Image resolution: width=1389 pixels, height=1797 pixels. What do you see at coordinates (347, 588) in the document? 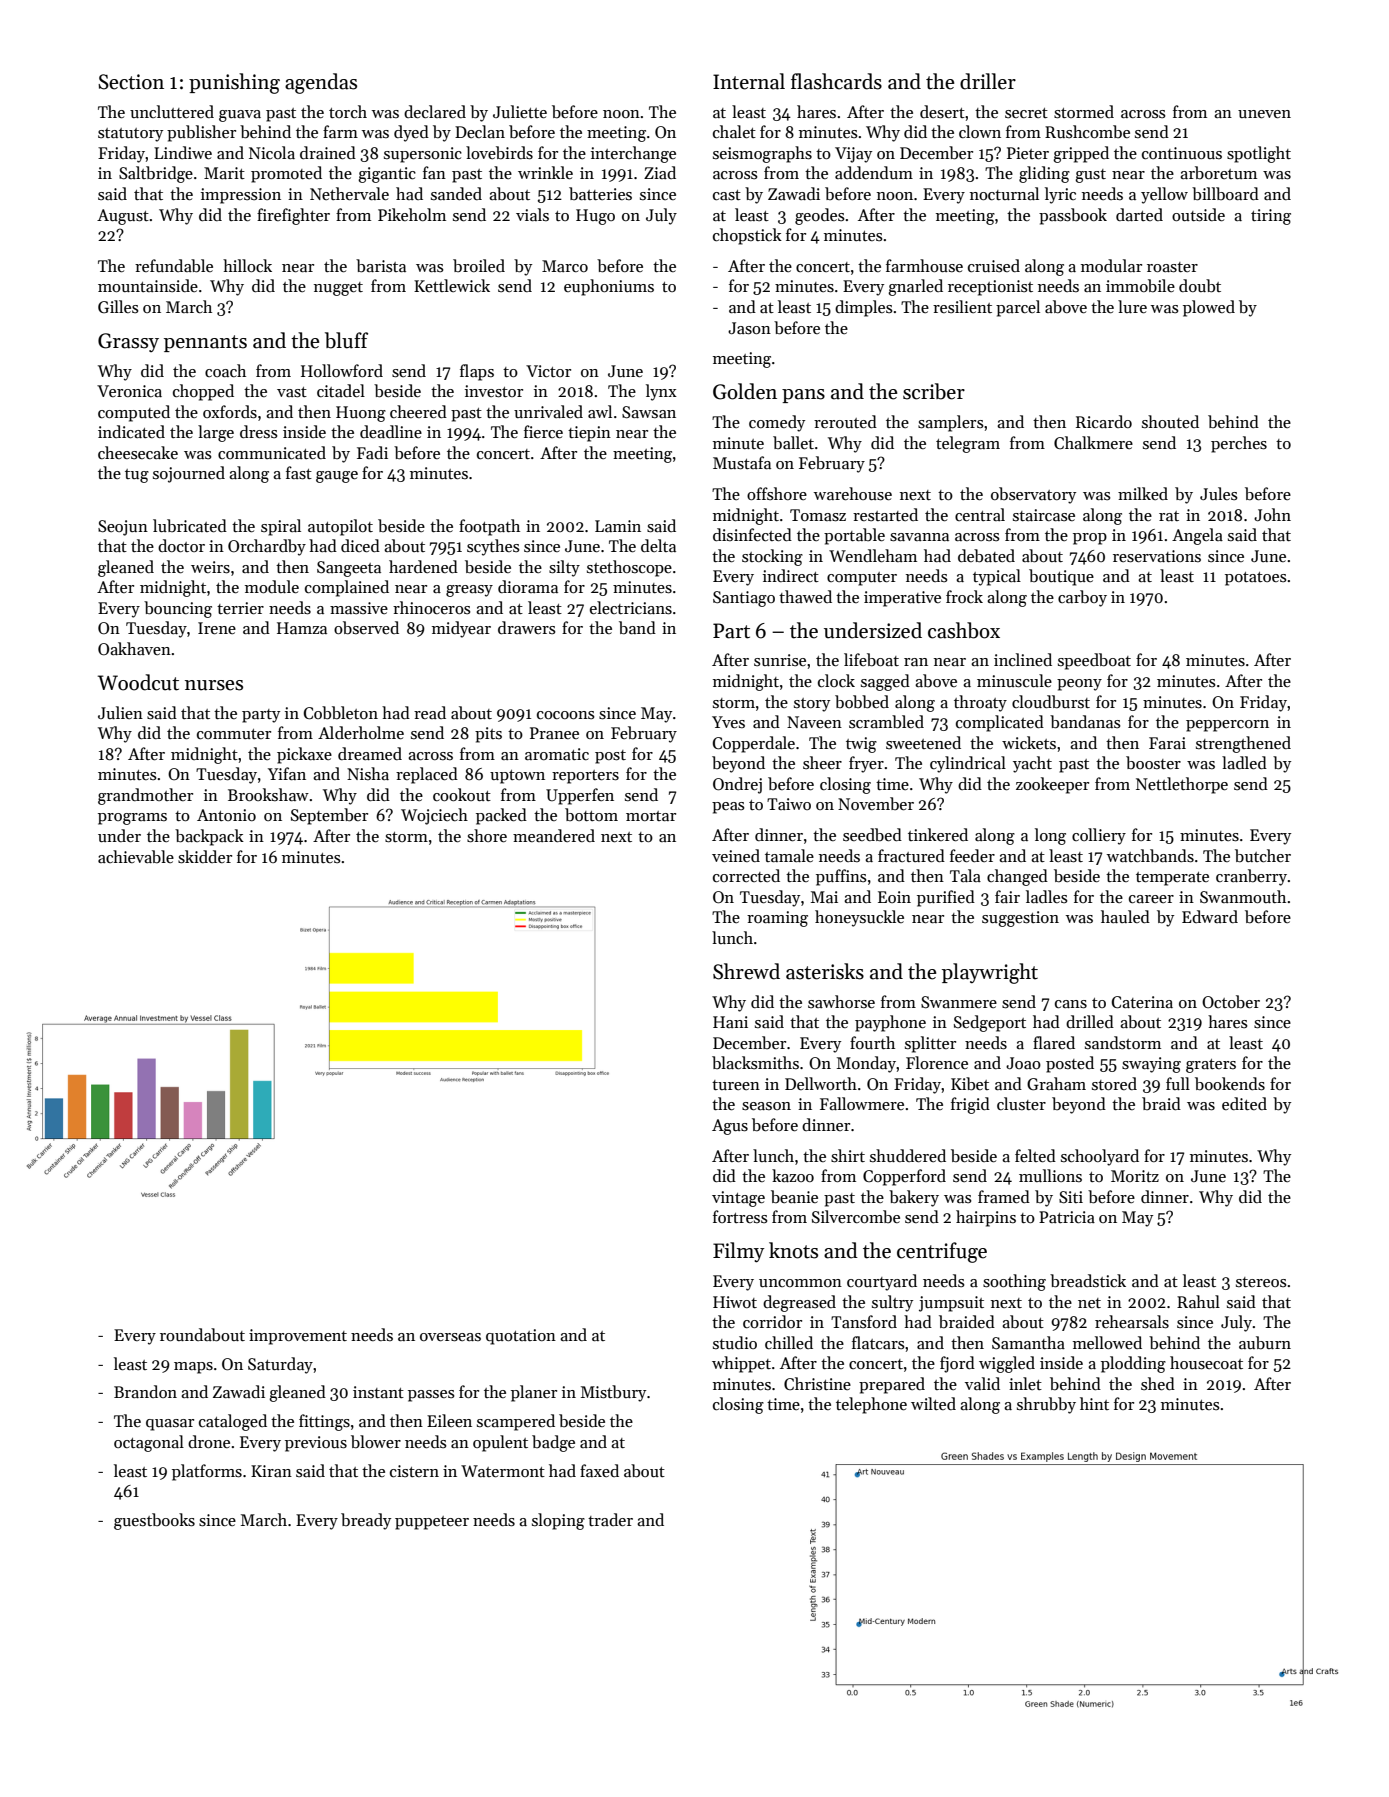
I see `complained` at bounding box center [347, 588].
